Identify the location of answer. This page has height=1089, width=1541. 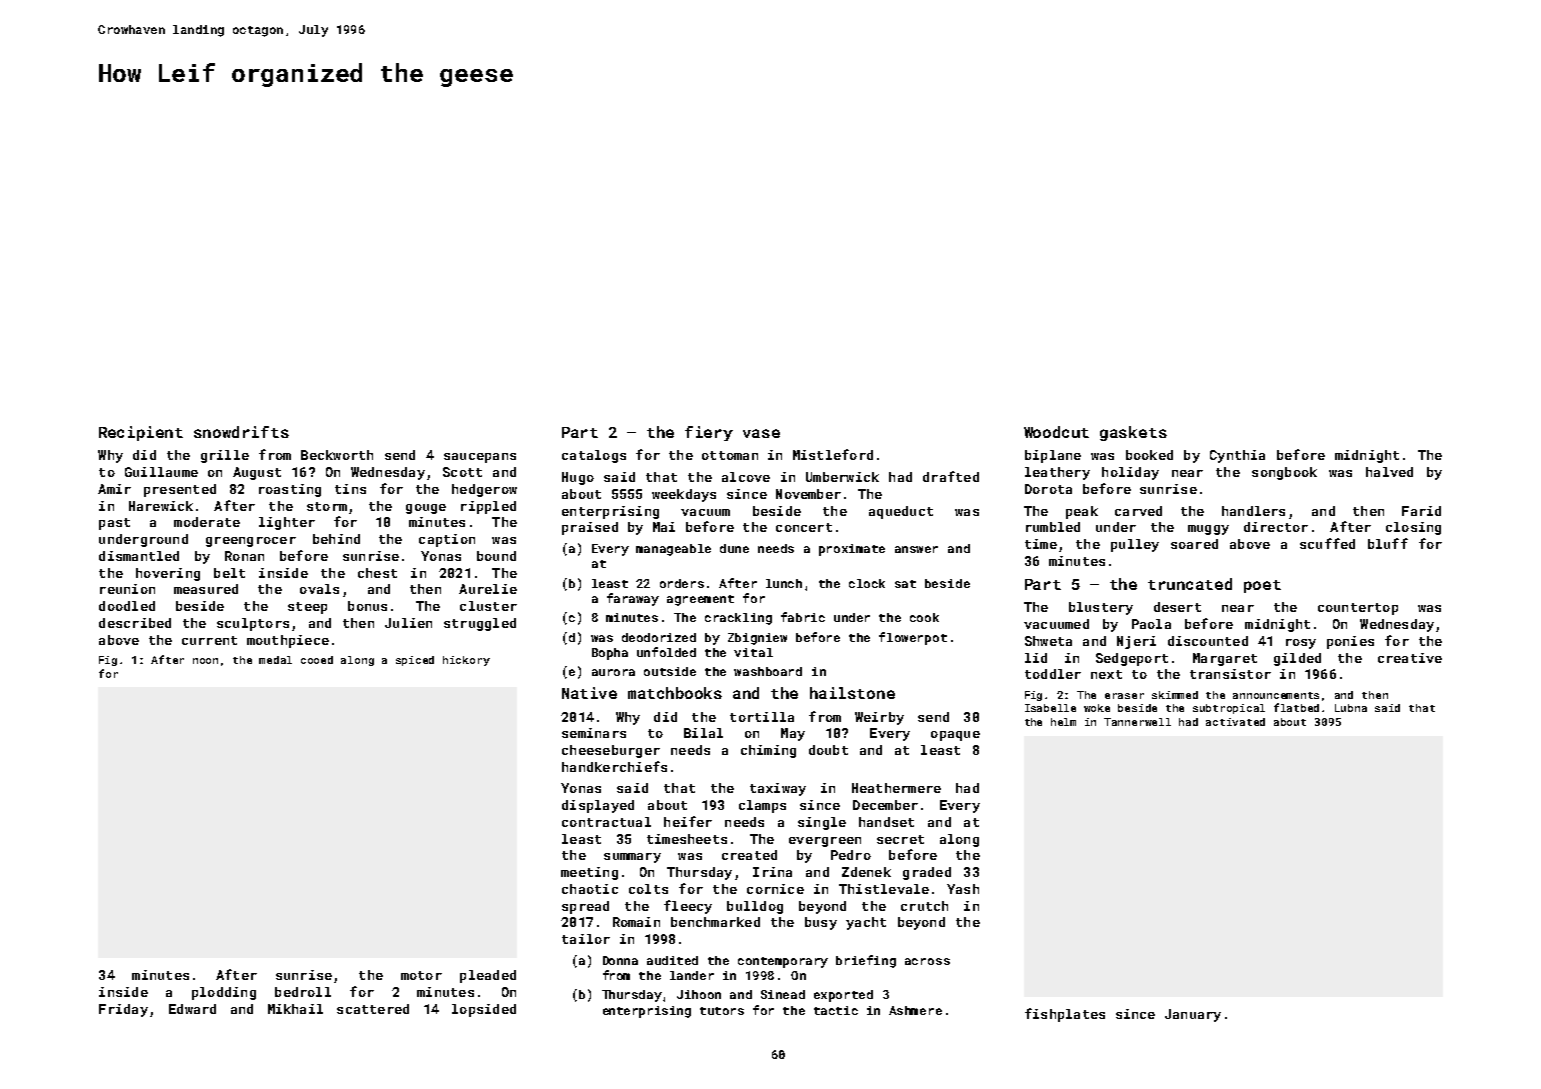
(916, 549).
